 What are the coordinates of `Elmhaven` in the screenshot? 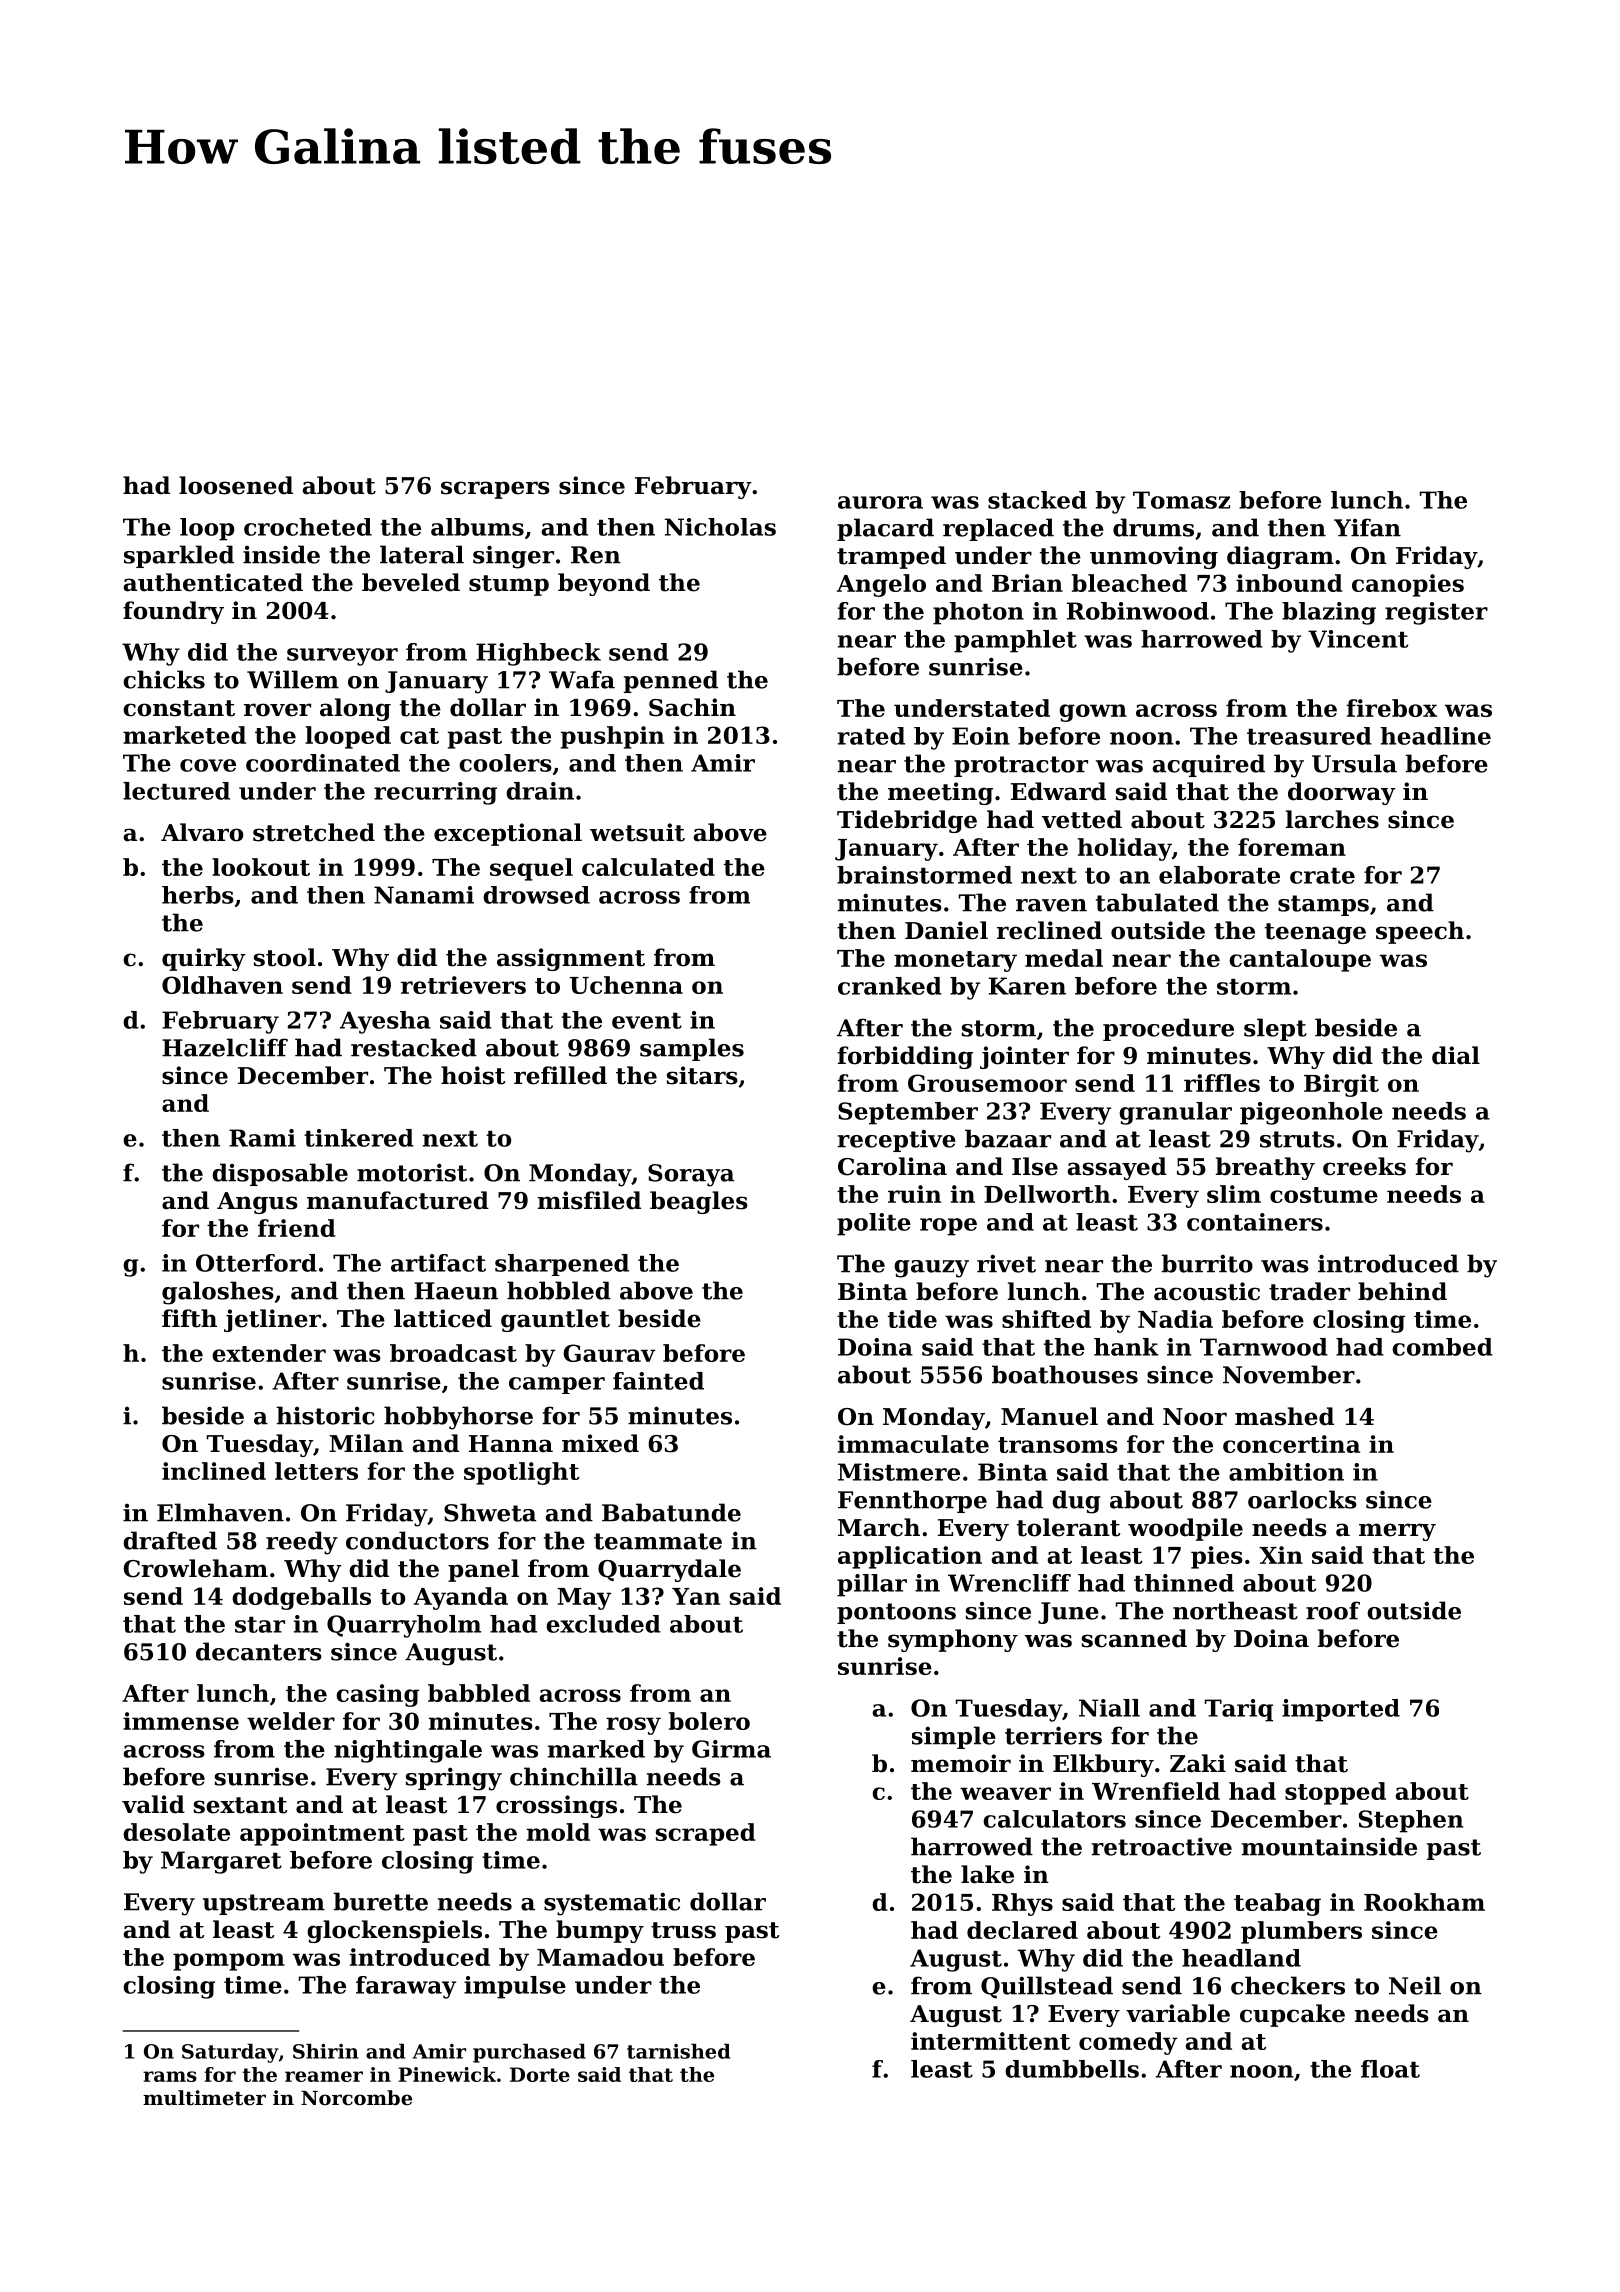 It's located at (220, 1512).
